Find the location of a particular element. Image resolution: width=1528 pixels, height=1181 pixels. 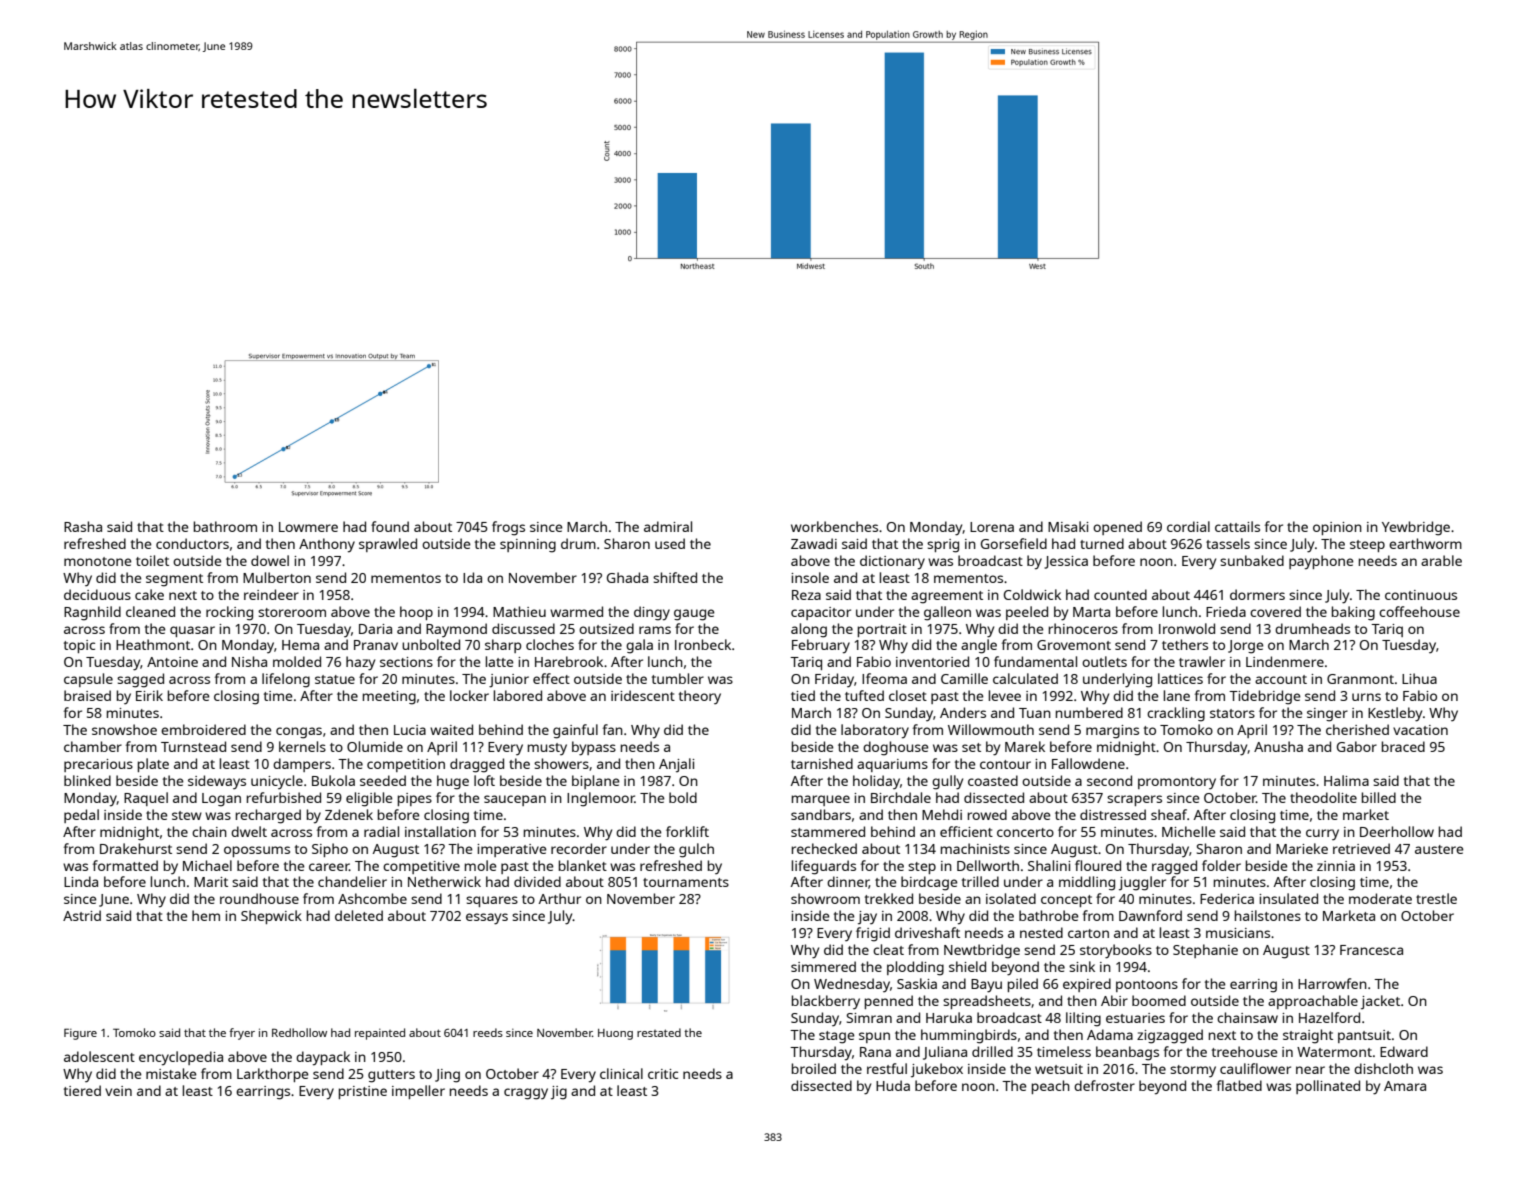

Yewbridge is located at coordinates (1416, 528).
